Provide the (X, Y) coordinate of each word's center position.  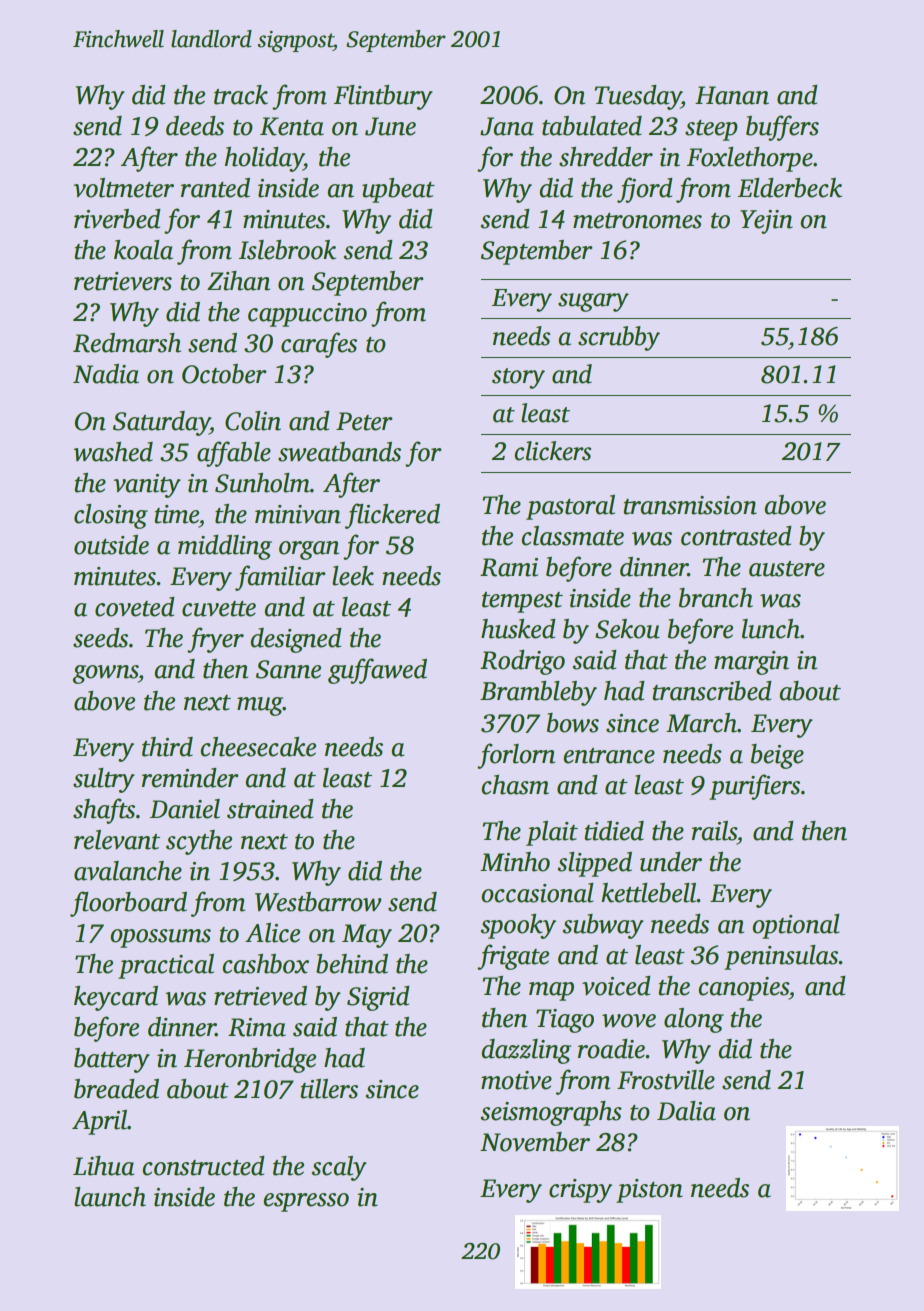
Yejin (766, 222)
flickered (392, 516)
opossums (160, 938)
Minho (515, 862)
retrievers (123, 281)
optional (796, 926)
